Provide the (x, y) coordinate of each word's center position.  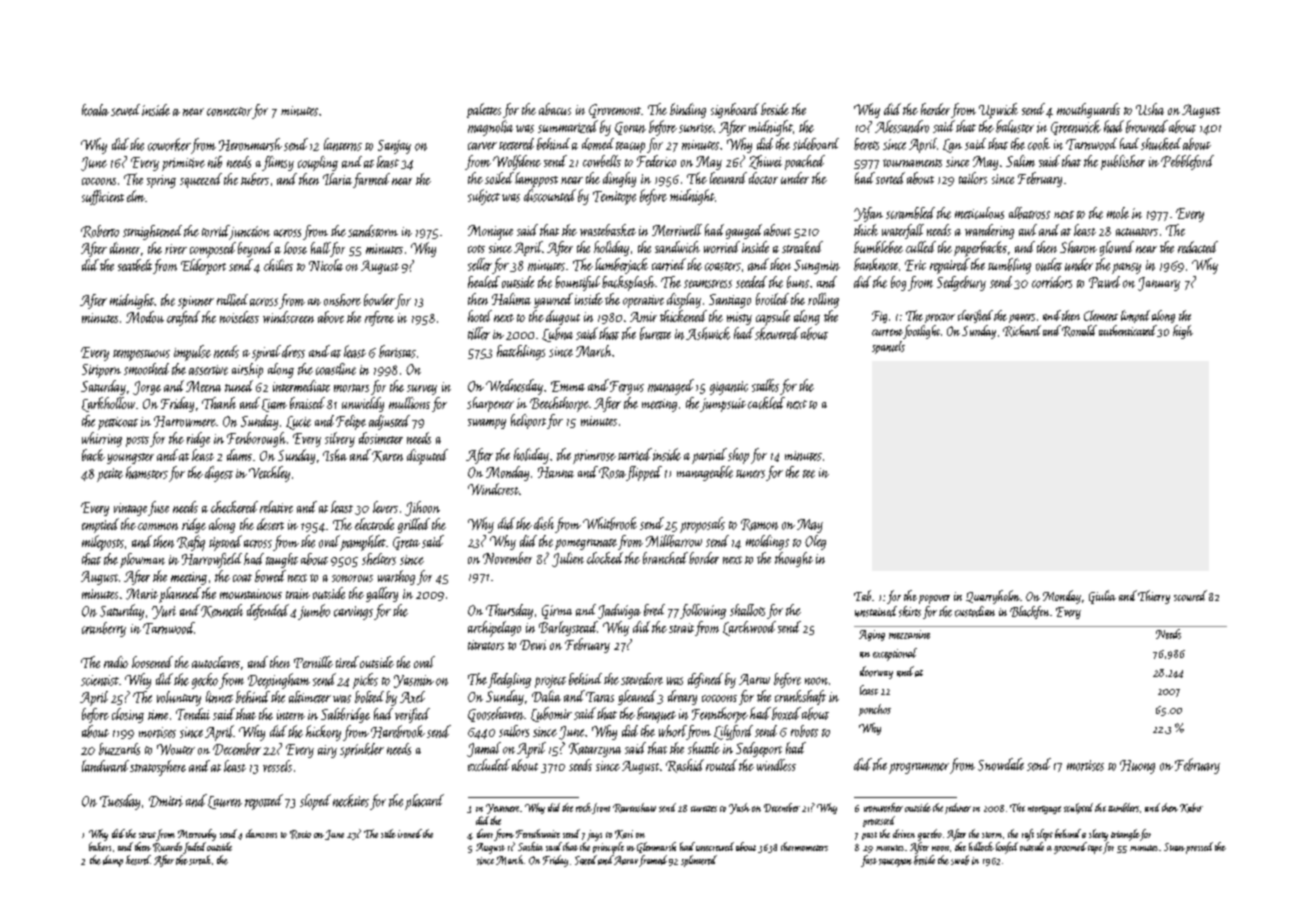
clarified (975, 316)
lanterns (343, 144)
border (704, 558)
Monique (490, 232)
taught (282, 560)
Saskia (530, 846)
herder (935, 109)
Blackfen (1029, 612)
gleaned (637, 697)
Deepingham (279, 681)
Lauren (225, 802)
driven (904, 833)
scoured (1190, 595)
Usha (1150, 109)
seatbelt (135, 265)
